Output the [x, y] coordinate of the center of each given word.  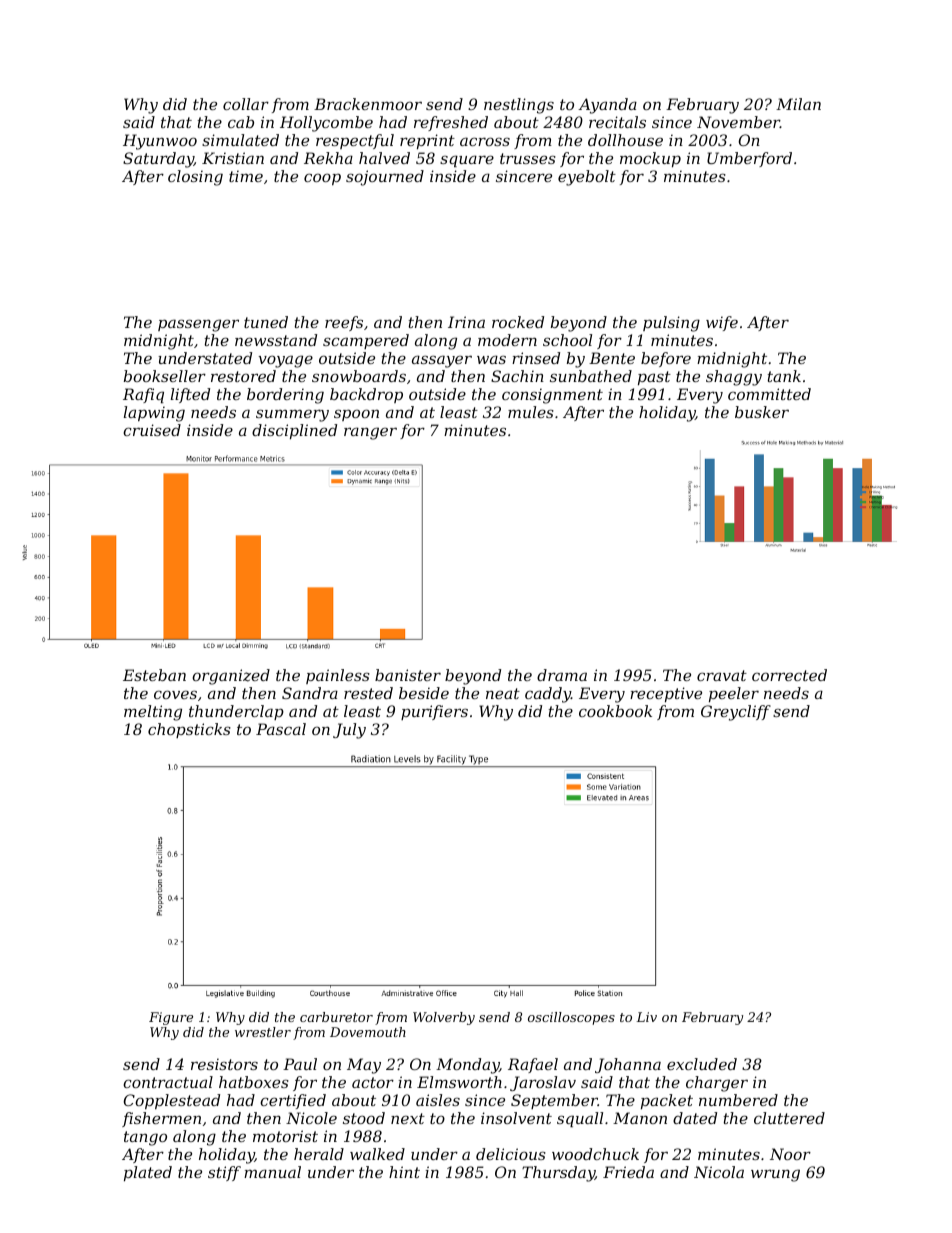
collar [246, 104]
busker [762, 412]
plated [148, 1173]
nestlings [519, 106]
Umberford [749, 159]
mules [531, 412]
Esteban [154, 675]
